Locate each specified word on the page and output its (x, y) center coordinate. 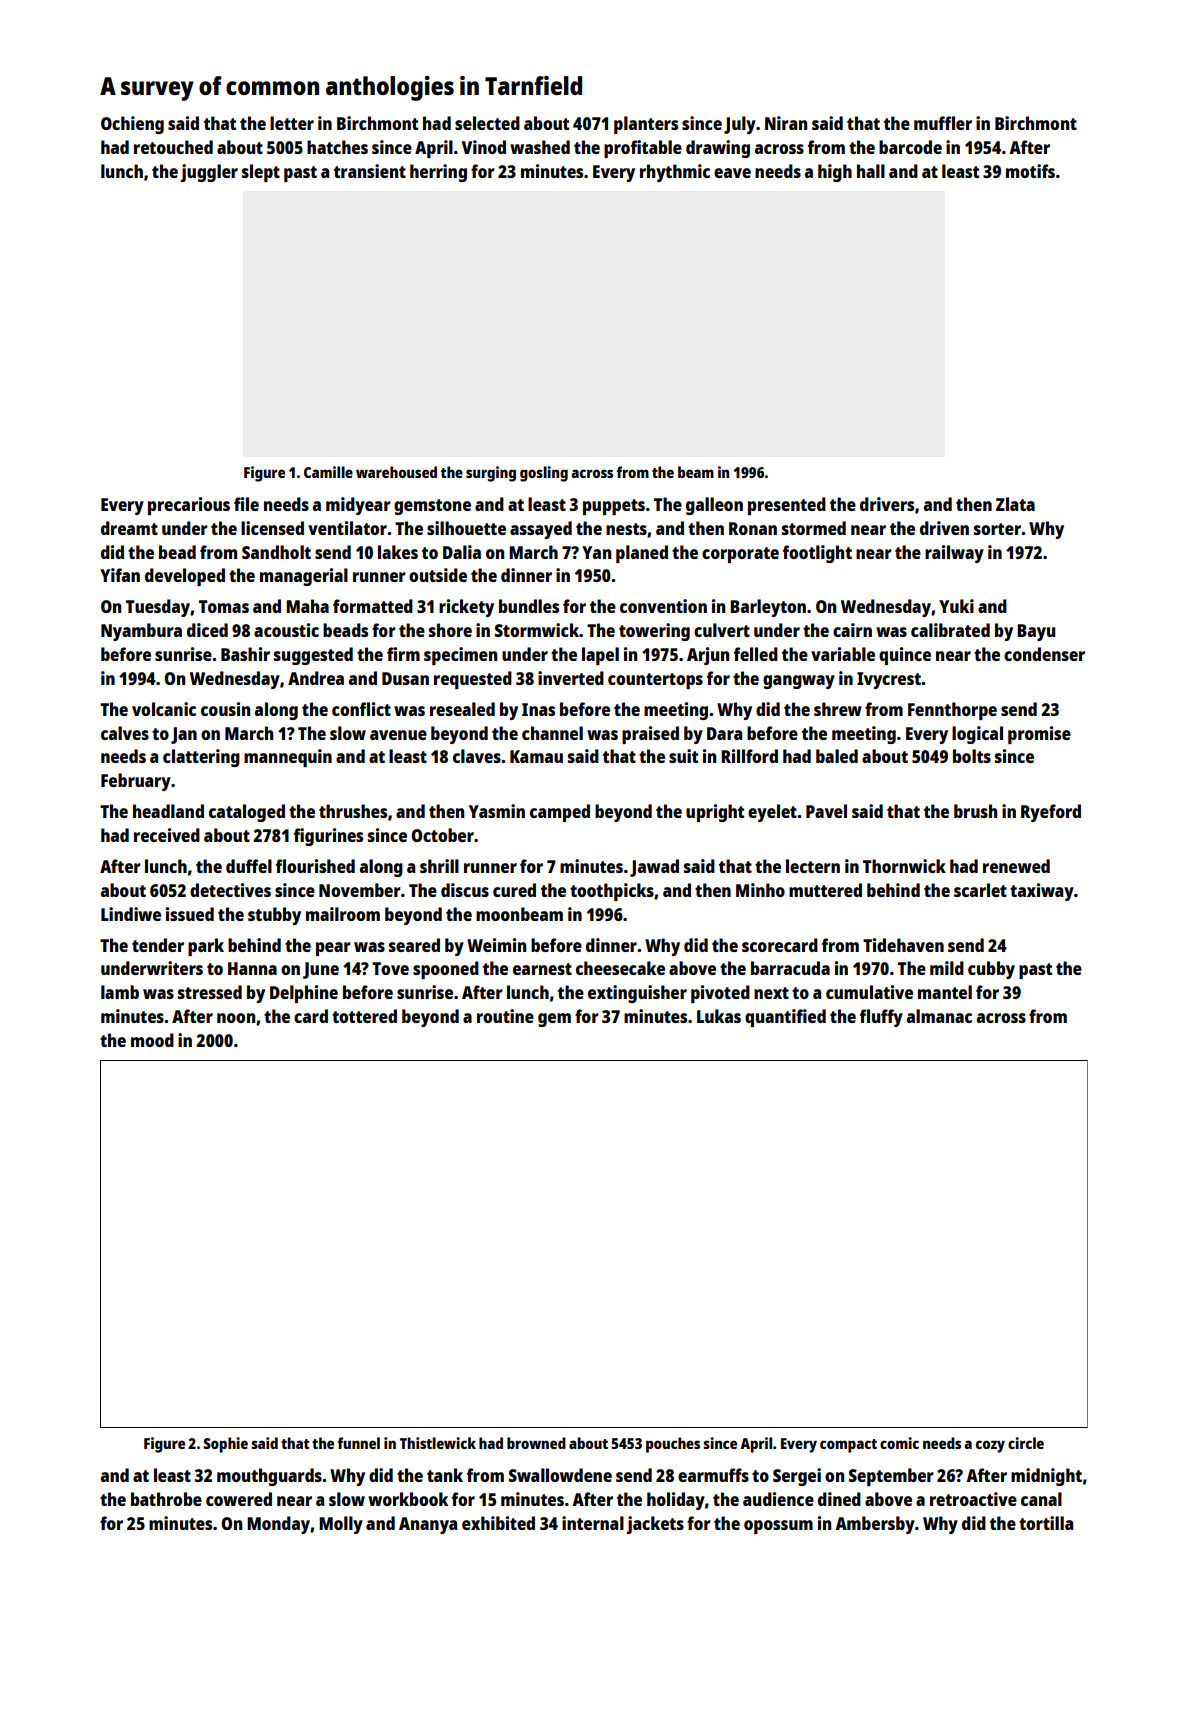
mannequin (288, 758)
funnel (359, 1443)
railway (954, 554)
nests (626, 529)
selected (487, 123)
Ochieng (132, 125)
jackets (655, 1525)
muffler (943, 123)
